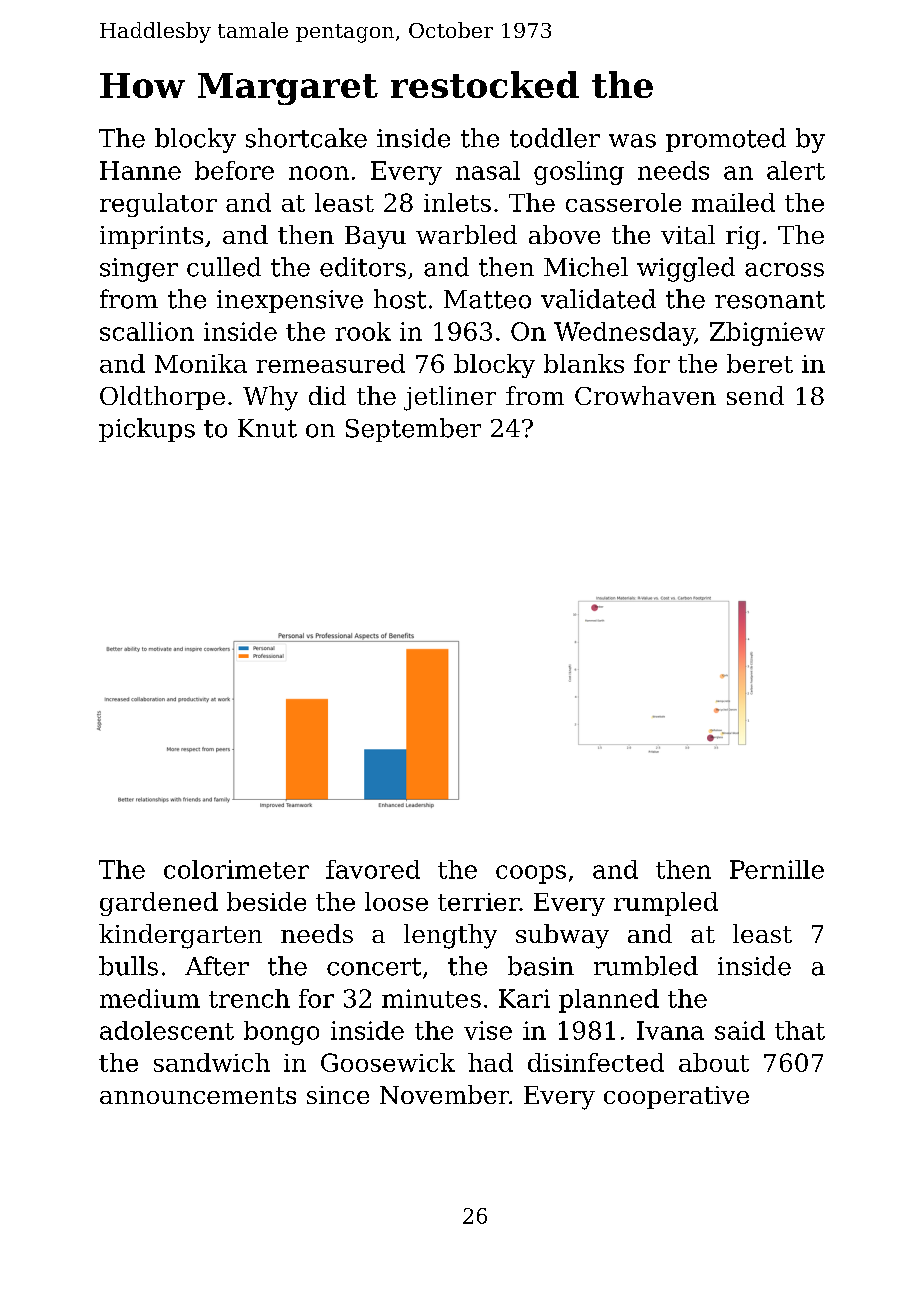  What do you see at coordinates (198, 1095) in the page?
I see `announcements` at bounding box center [198, 1095].
